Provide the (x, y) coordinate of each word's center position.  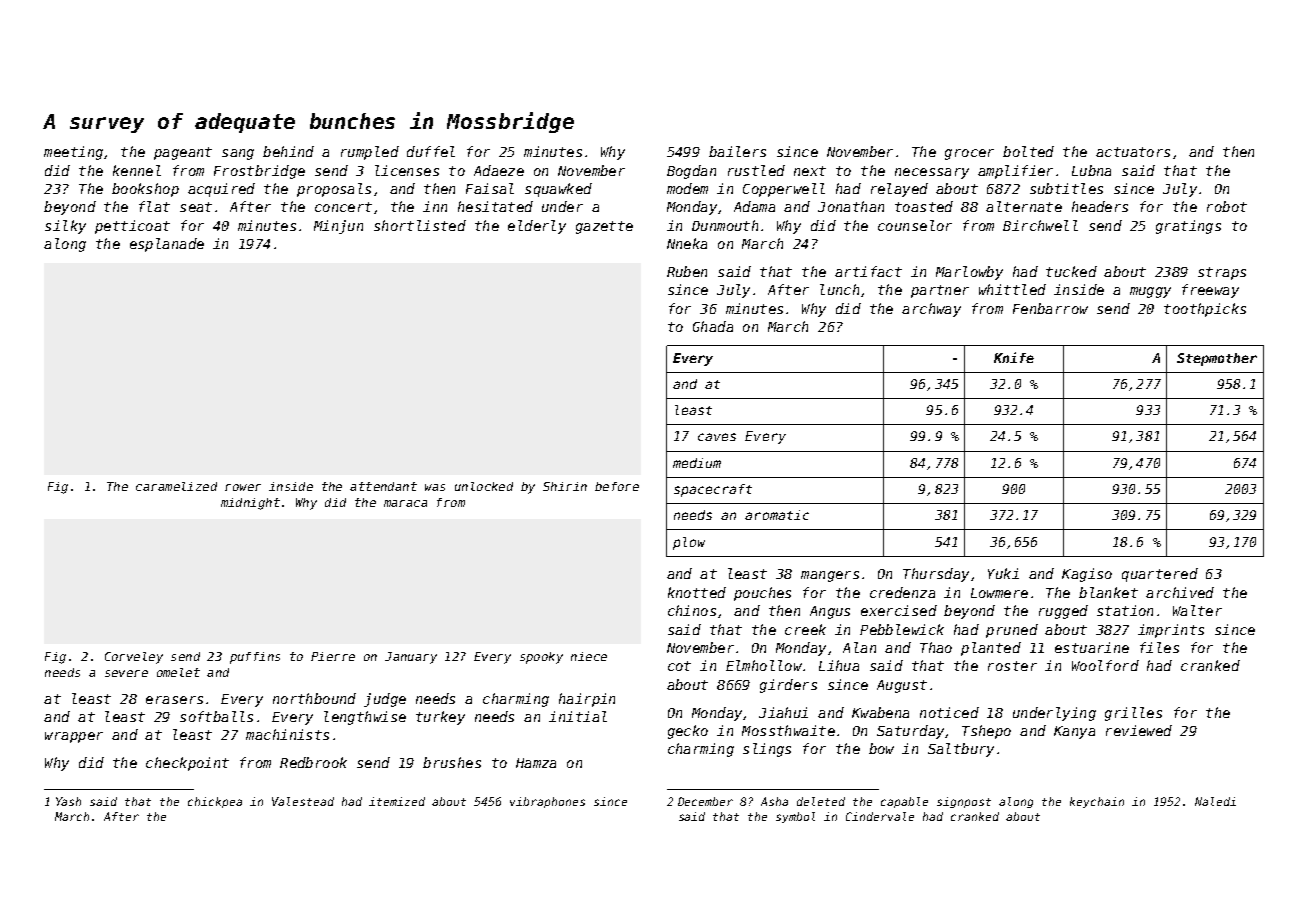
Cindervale (880, 816)
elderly (537, 227)
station (1125, 610)
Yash (68, 801)
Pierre (333, 656)
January (411, 658)
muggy (1150, 292)
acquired (221, 190)
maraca (405, 503)
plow (689, 543)
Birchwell (1040, 225)
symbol (795, 817)
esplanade (167, 245)
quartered (1160, 575)
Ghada (713, 326)
